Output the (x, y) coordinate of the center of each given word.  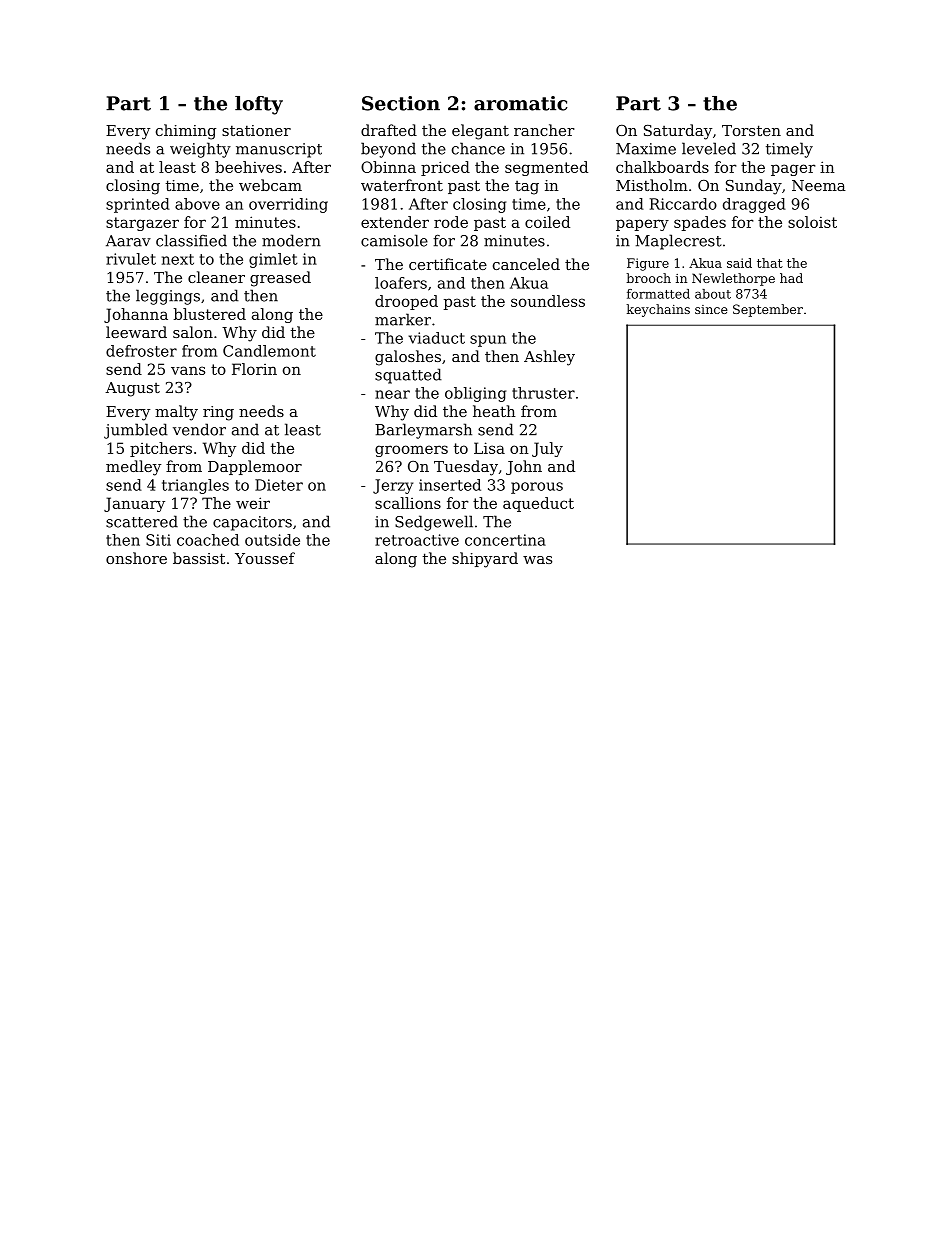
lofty (259, 105)
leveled (709, 148)
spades (700, 223)
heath (494, 411)
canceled (526, 264)
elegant (480, 132)
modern (291, 240)
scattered (142, 521)
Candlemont (269, 351)
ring (218, 413)
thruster (543, 393)
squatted (408, 376)
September (768, 310)
